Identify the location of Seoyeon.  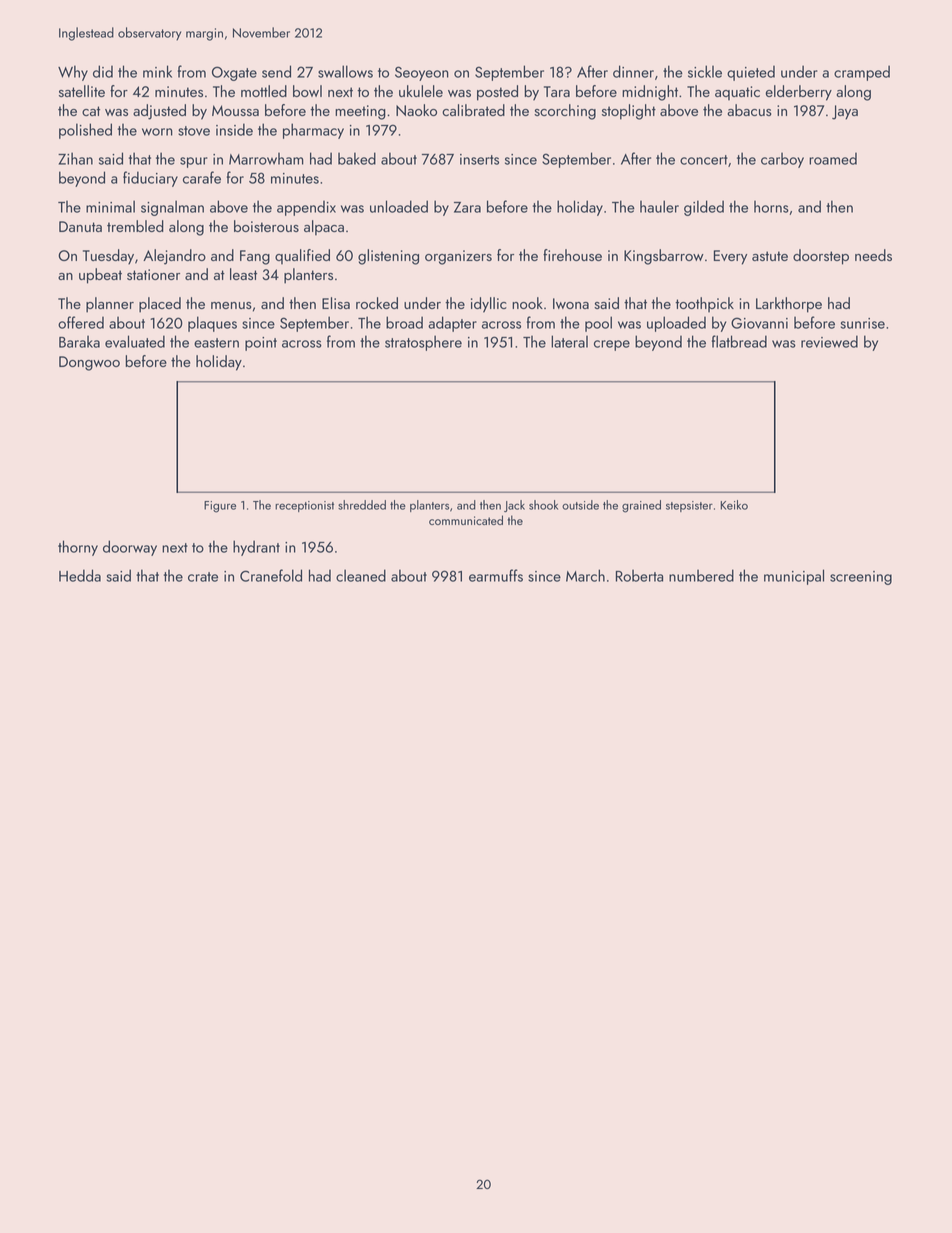
(422, 73).
